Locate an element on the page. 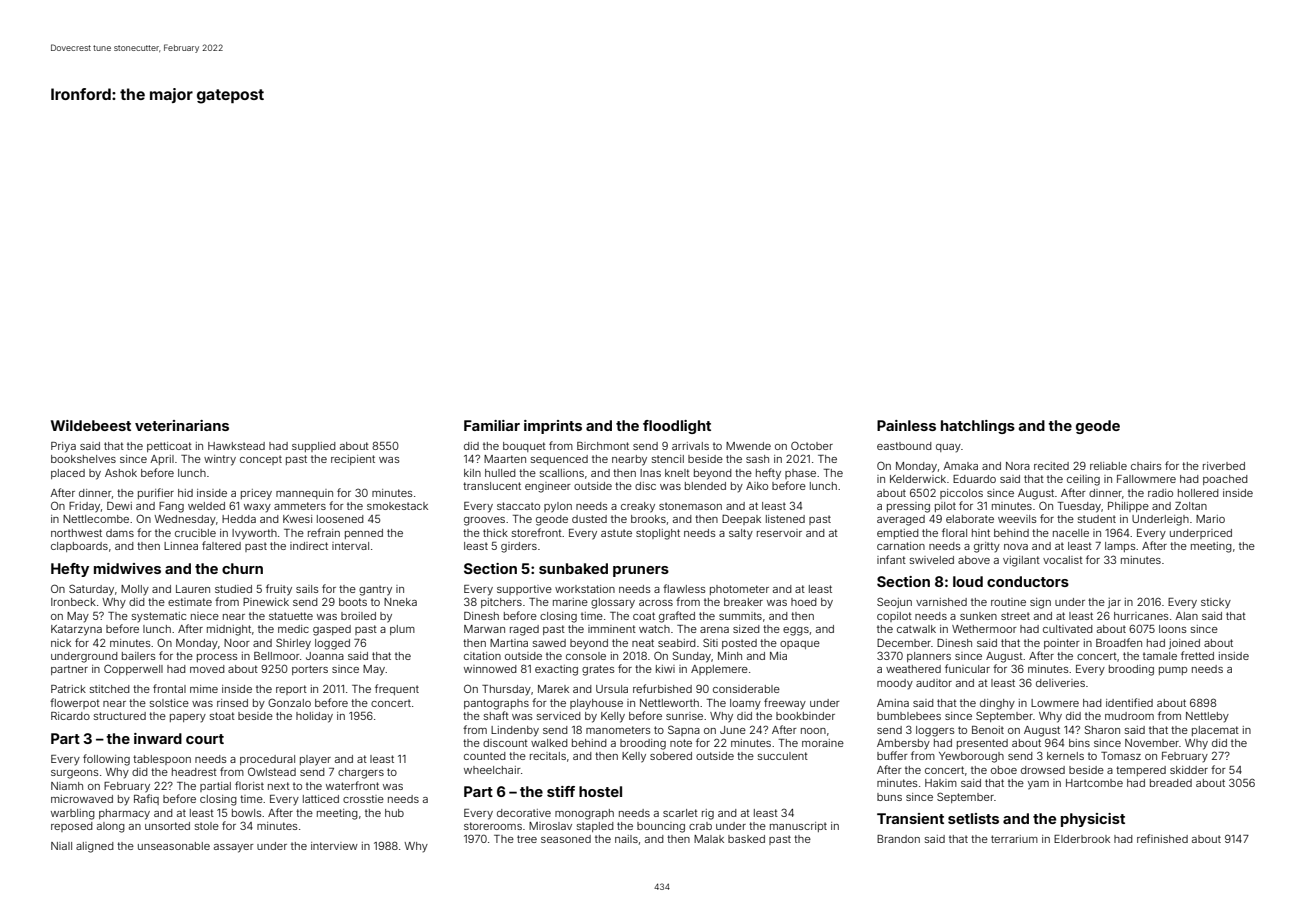 Image resolution: width=1308 pixels, height=924 pixels. Painless is located at coordinates (906, 425).
